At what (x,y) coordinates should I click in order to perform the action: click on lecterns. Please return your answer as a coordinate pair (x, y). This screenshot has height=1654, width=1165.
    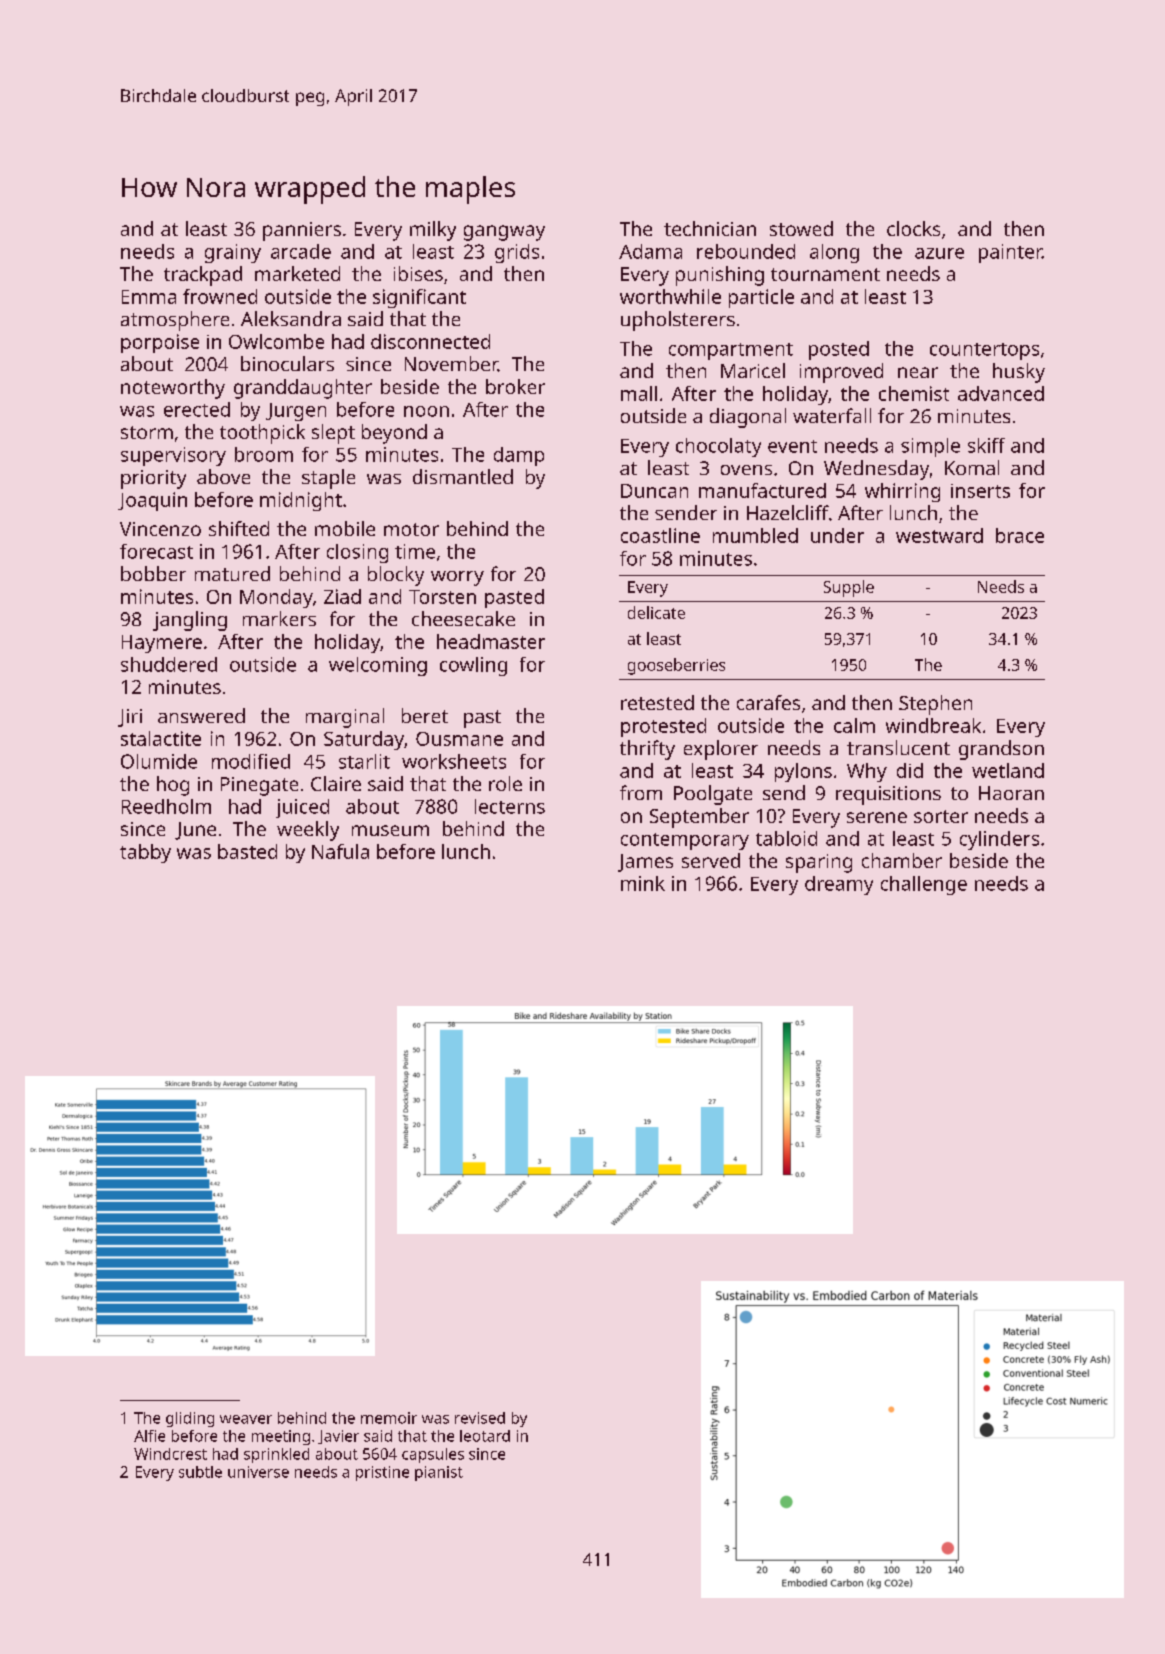
    Looking at the image, I should click on (510, 806).
